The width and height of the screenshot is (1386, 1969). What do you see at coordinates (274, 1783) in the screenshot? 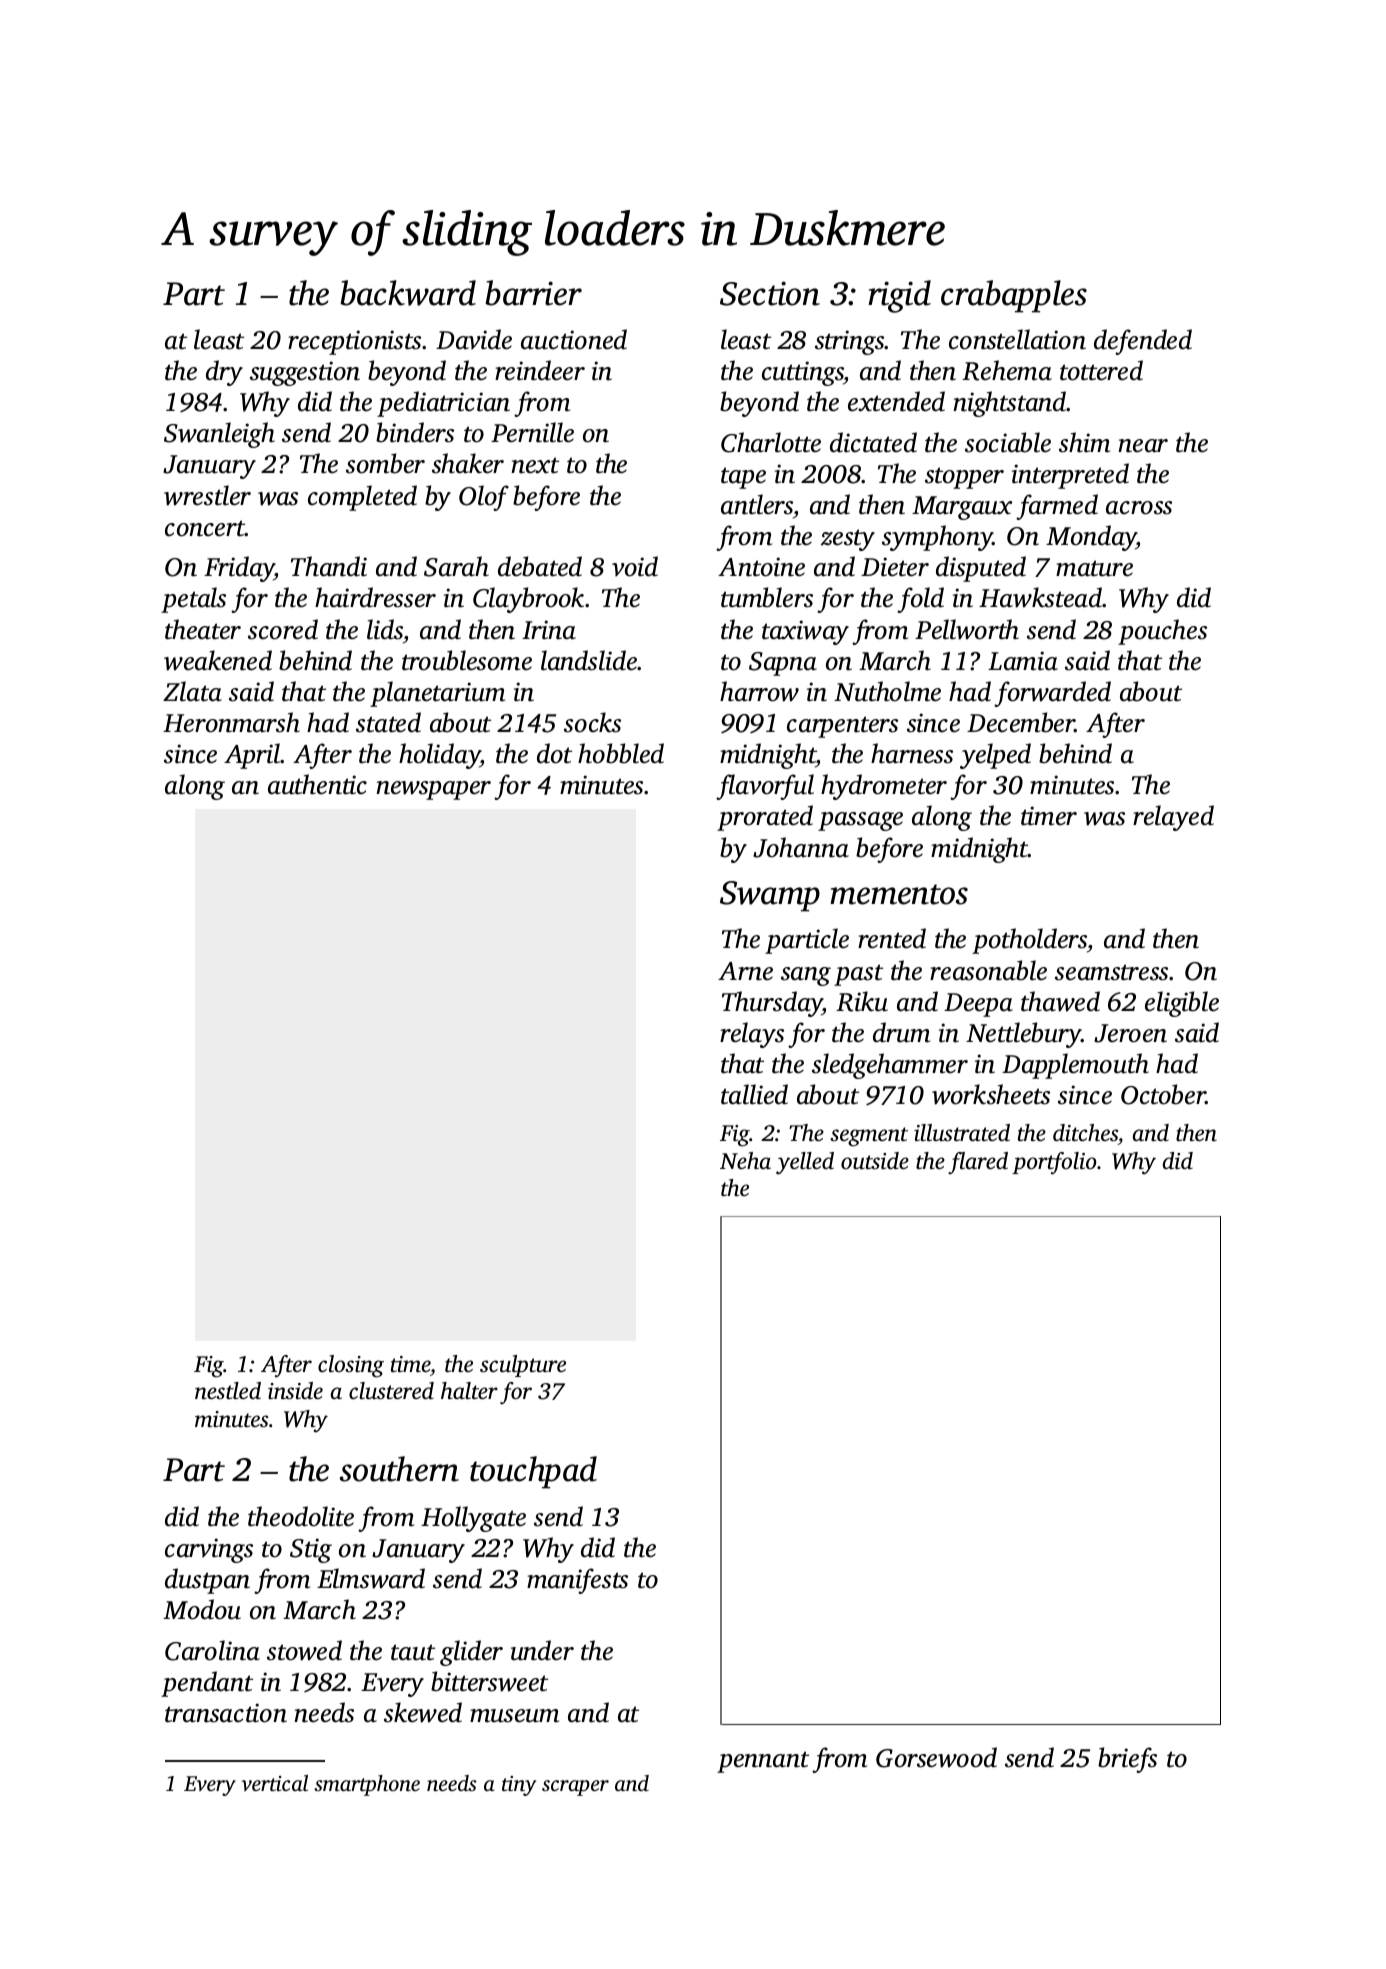
I see `vertical` at bounding box center [274, 1783].
